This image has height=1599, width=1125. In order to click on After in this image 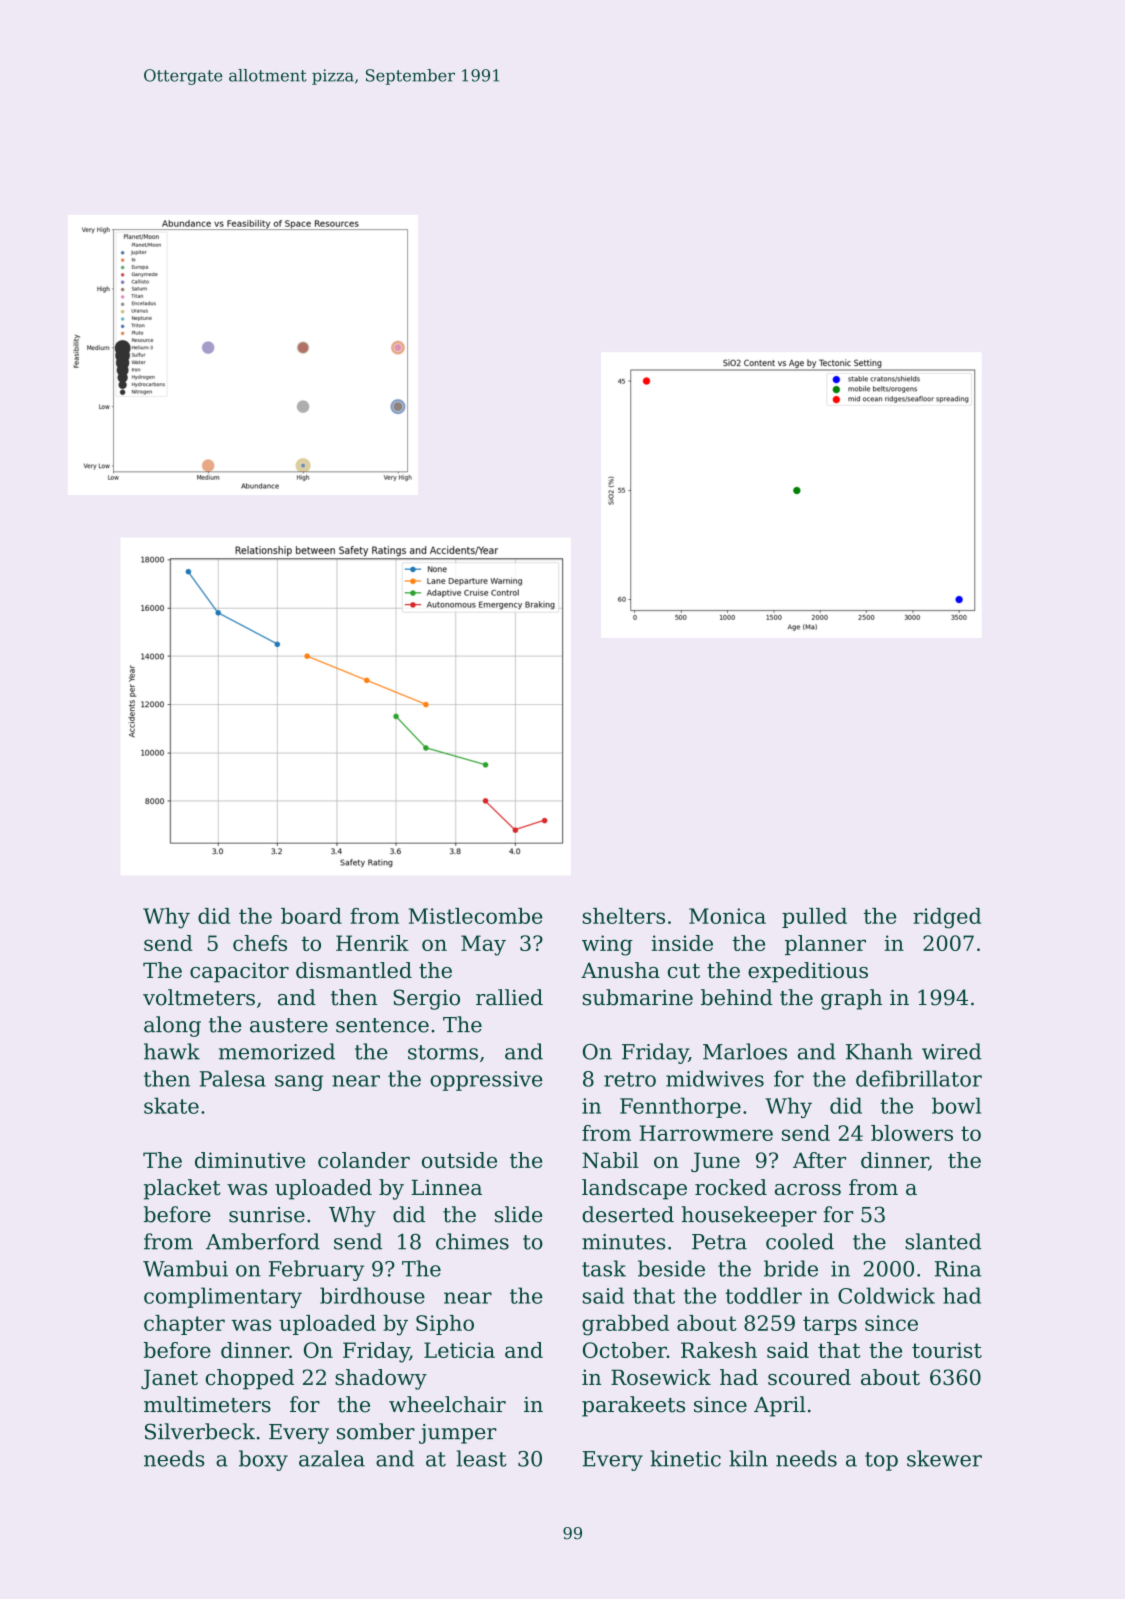, I will do `click(819, 1160)`.
